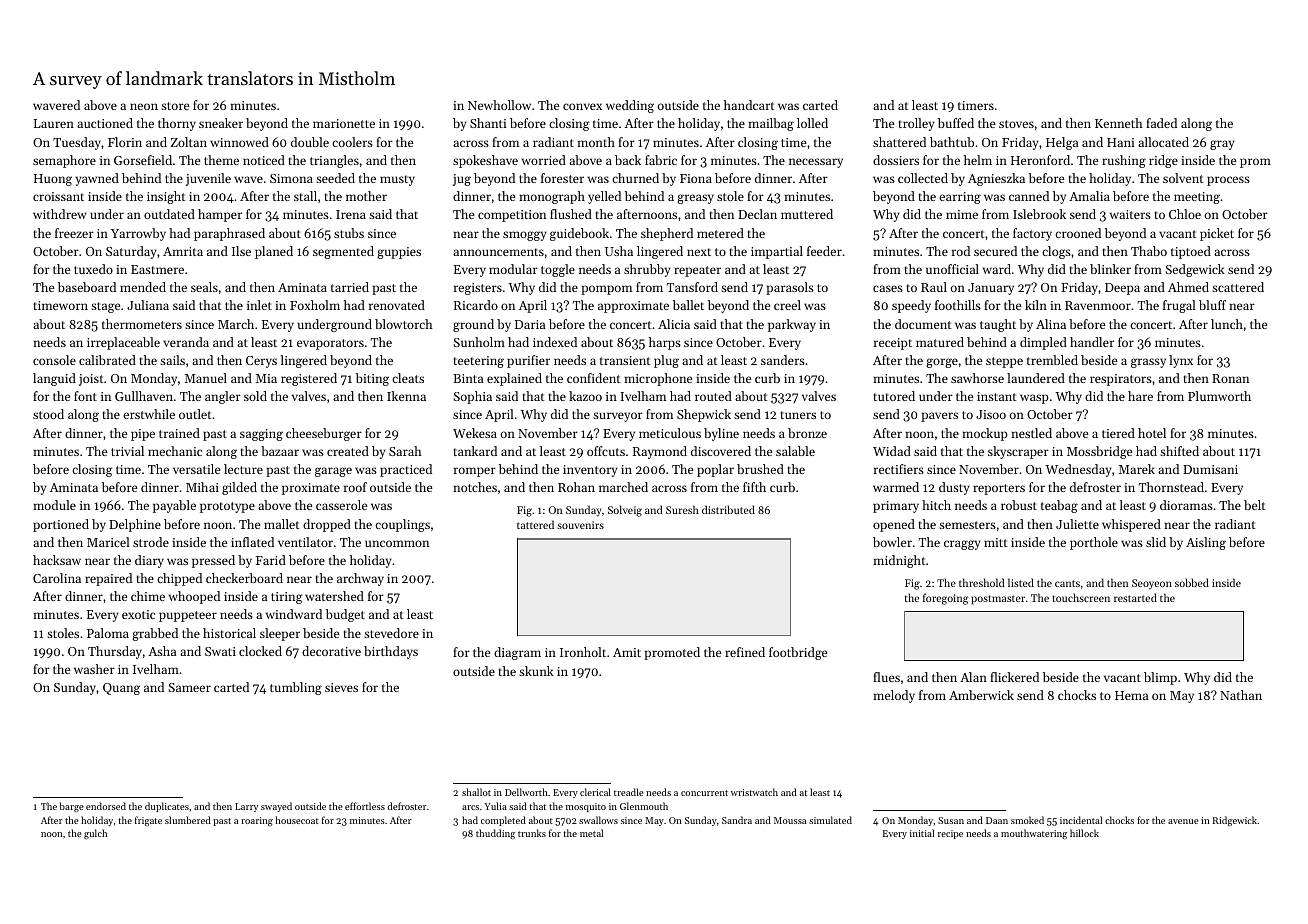 The height and width of the screenshot is (924, 1308). I want to click on wristwatch, so click(754, 792).
